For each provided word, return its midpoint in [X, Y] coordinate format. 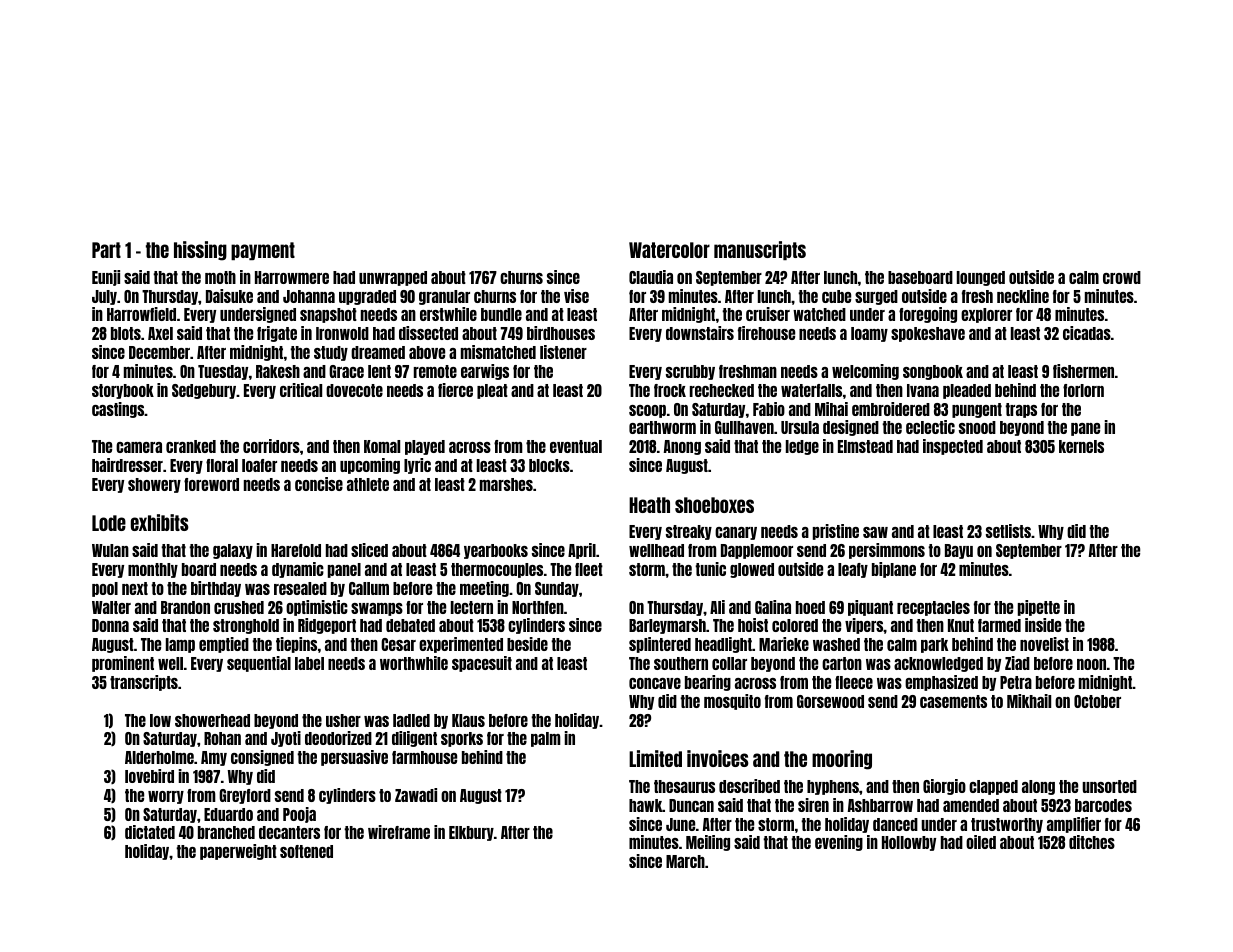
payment [263, 251]
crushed [239, 607]
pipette [1039, 608]
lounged [981, 278]
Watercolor [669, 250]
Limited [655, 758]
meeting [484, 589]
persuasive [354, 758]
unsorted [1109, 786]
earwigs [485, 372]
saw [875, 532]
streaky [689, 532]
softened [306, 851]
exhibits [160, 522]
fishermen [1083, 371]
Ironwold [342, 333]
